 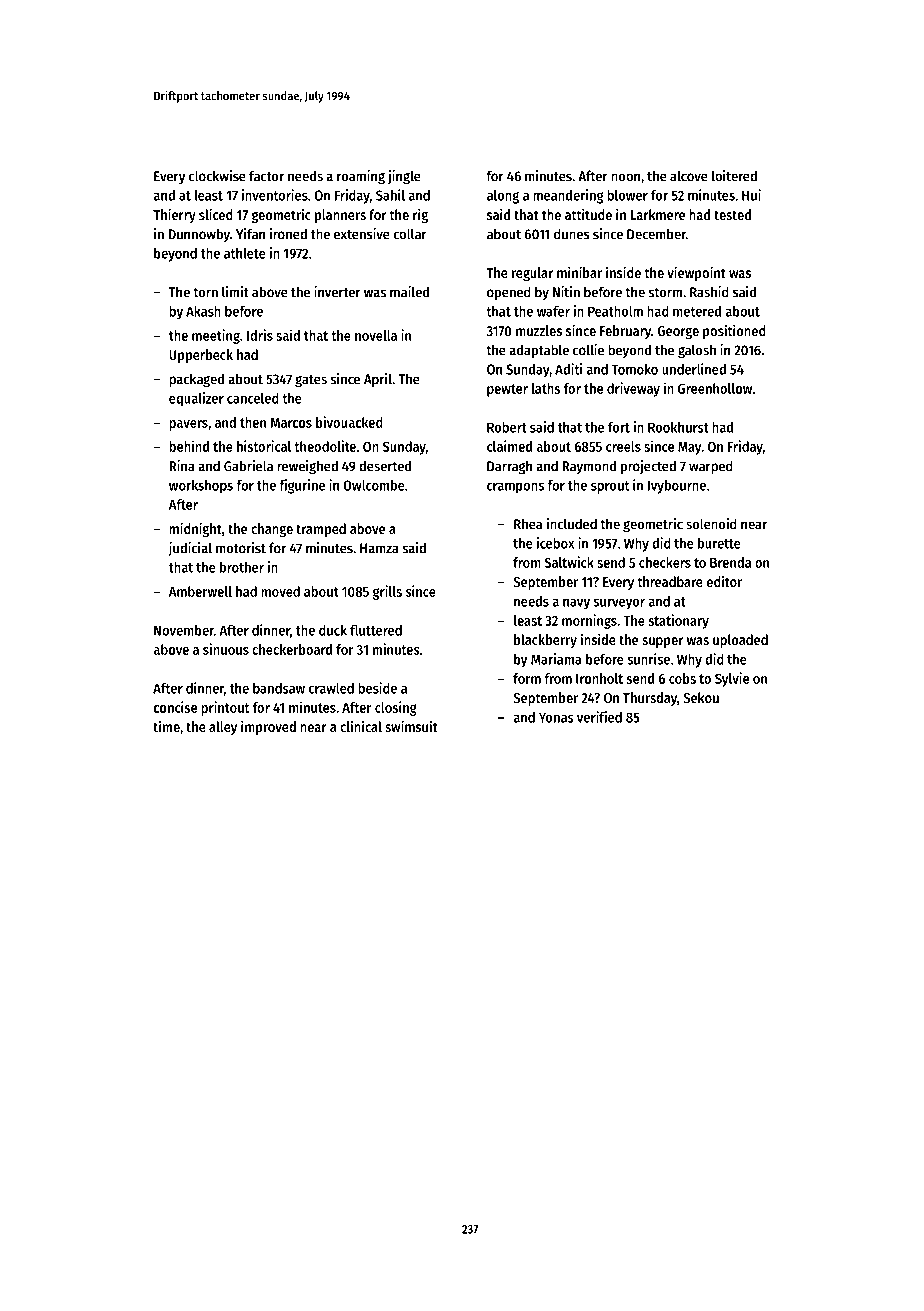 I want to click on noon, so click(x=625, y=177).
